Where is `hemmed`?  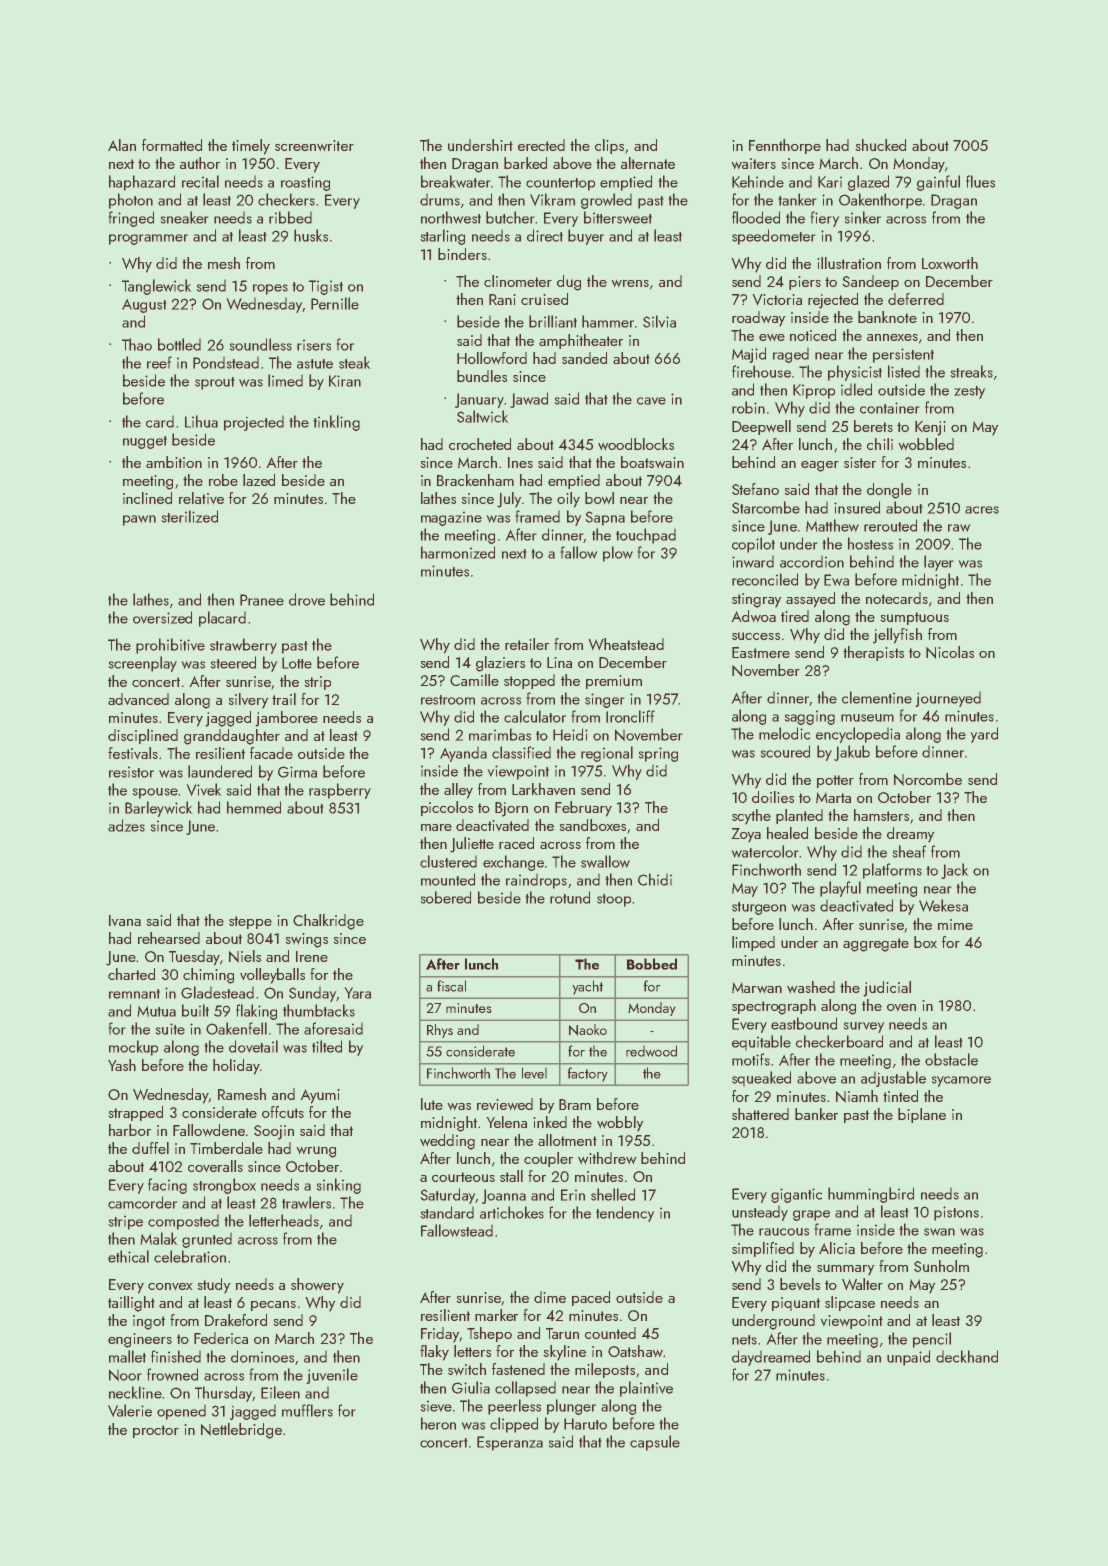
hemmed is located at coordinates (254, 807).
